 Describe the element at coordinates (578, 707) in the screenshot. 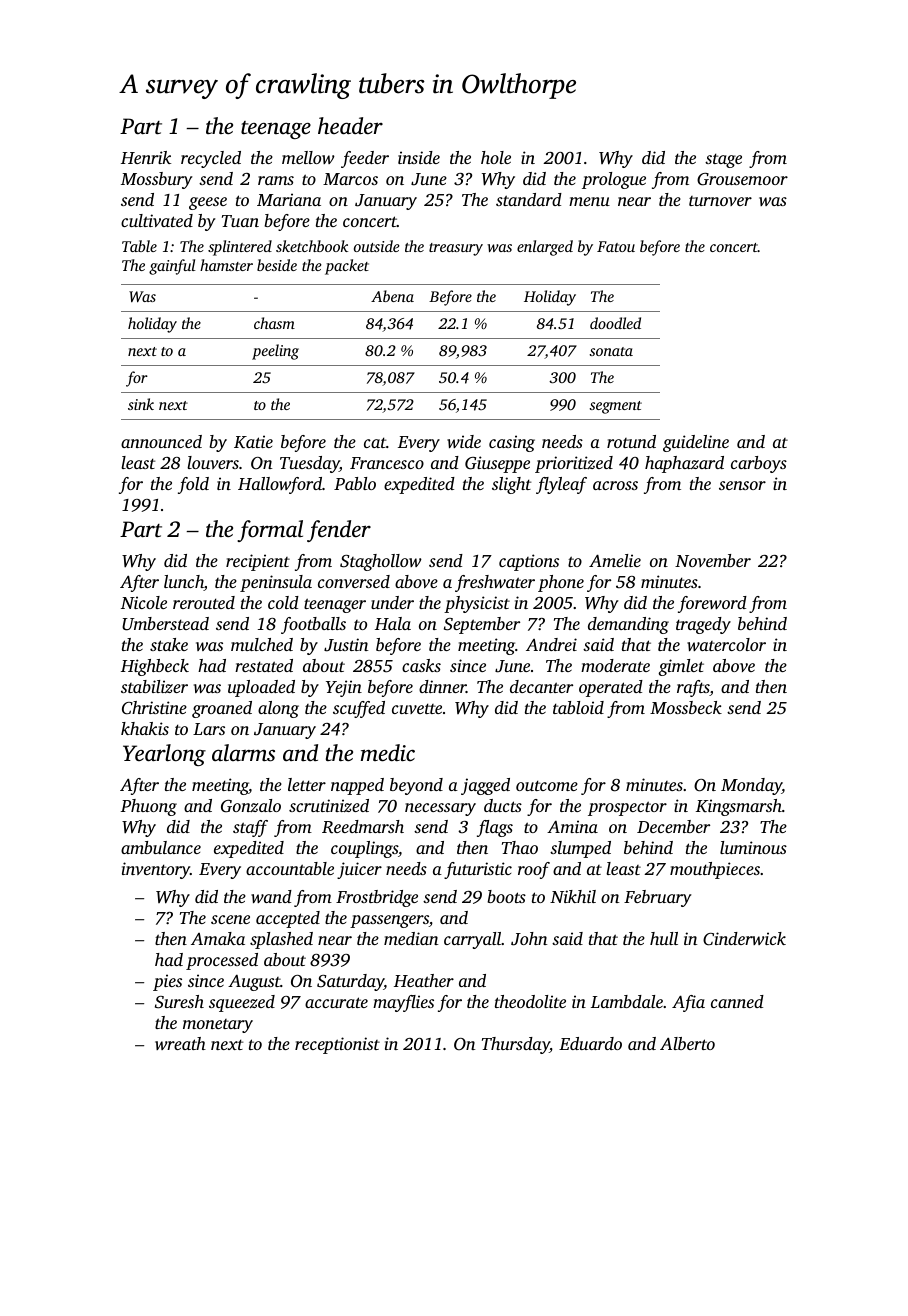

I see `tabloid` at that location.
